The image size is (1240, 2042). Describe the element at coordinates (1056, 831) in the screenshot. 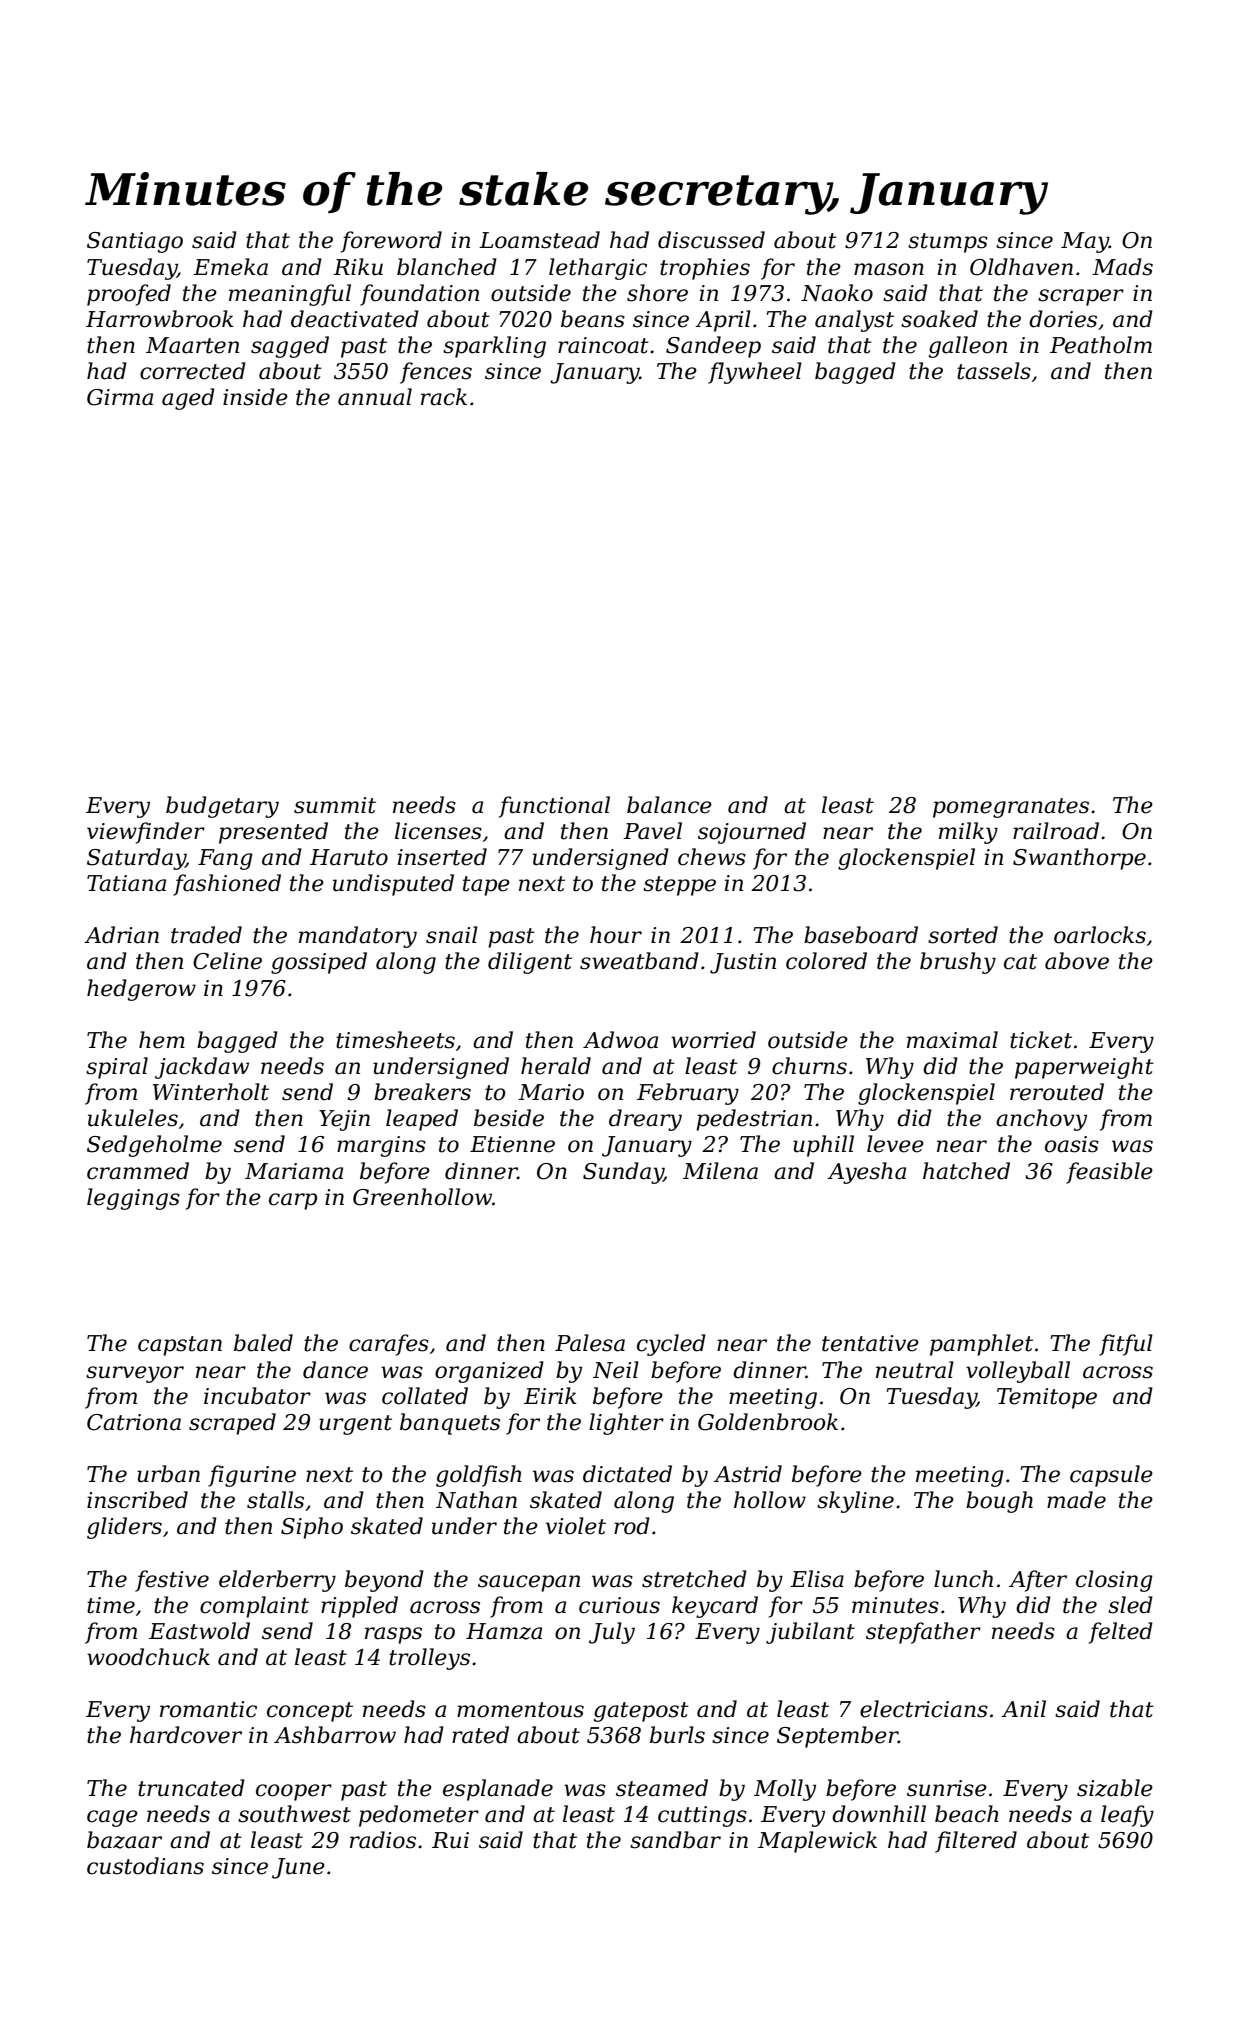

I see `railroad` at that location.
